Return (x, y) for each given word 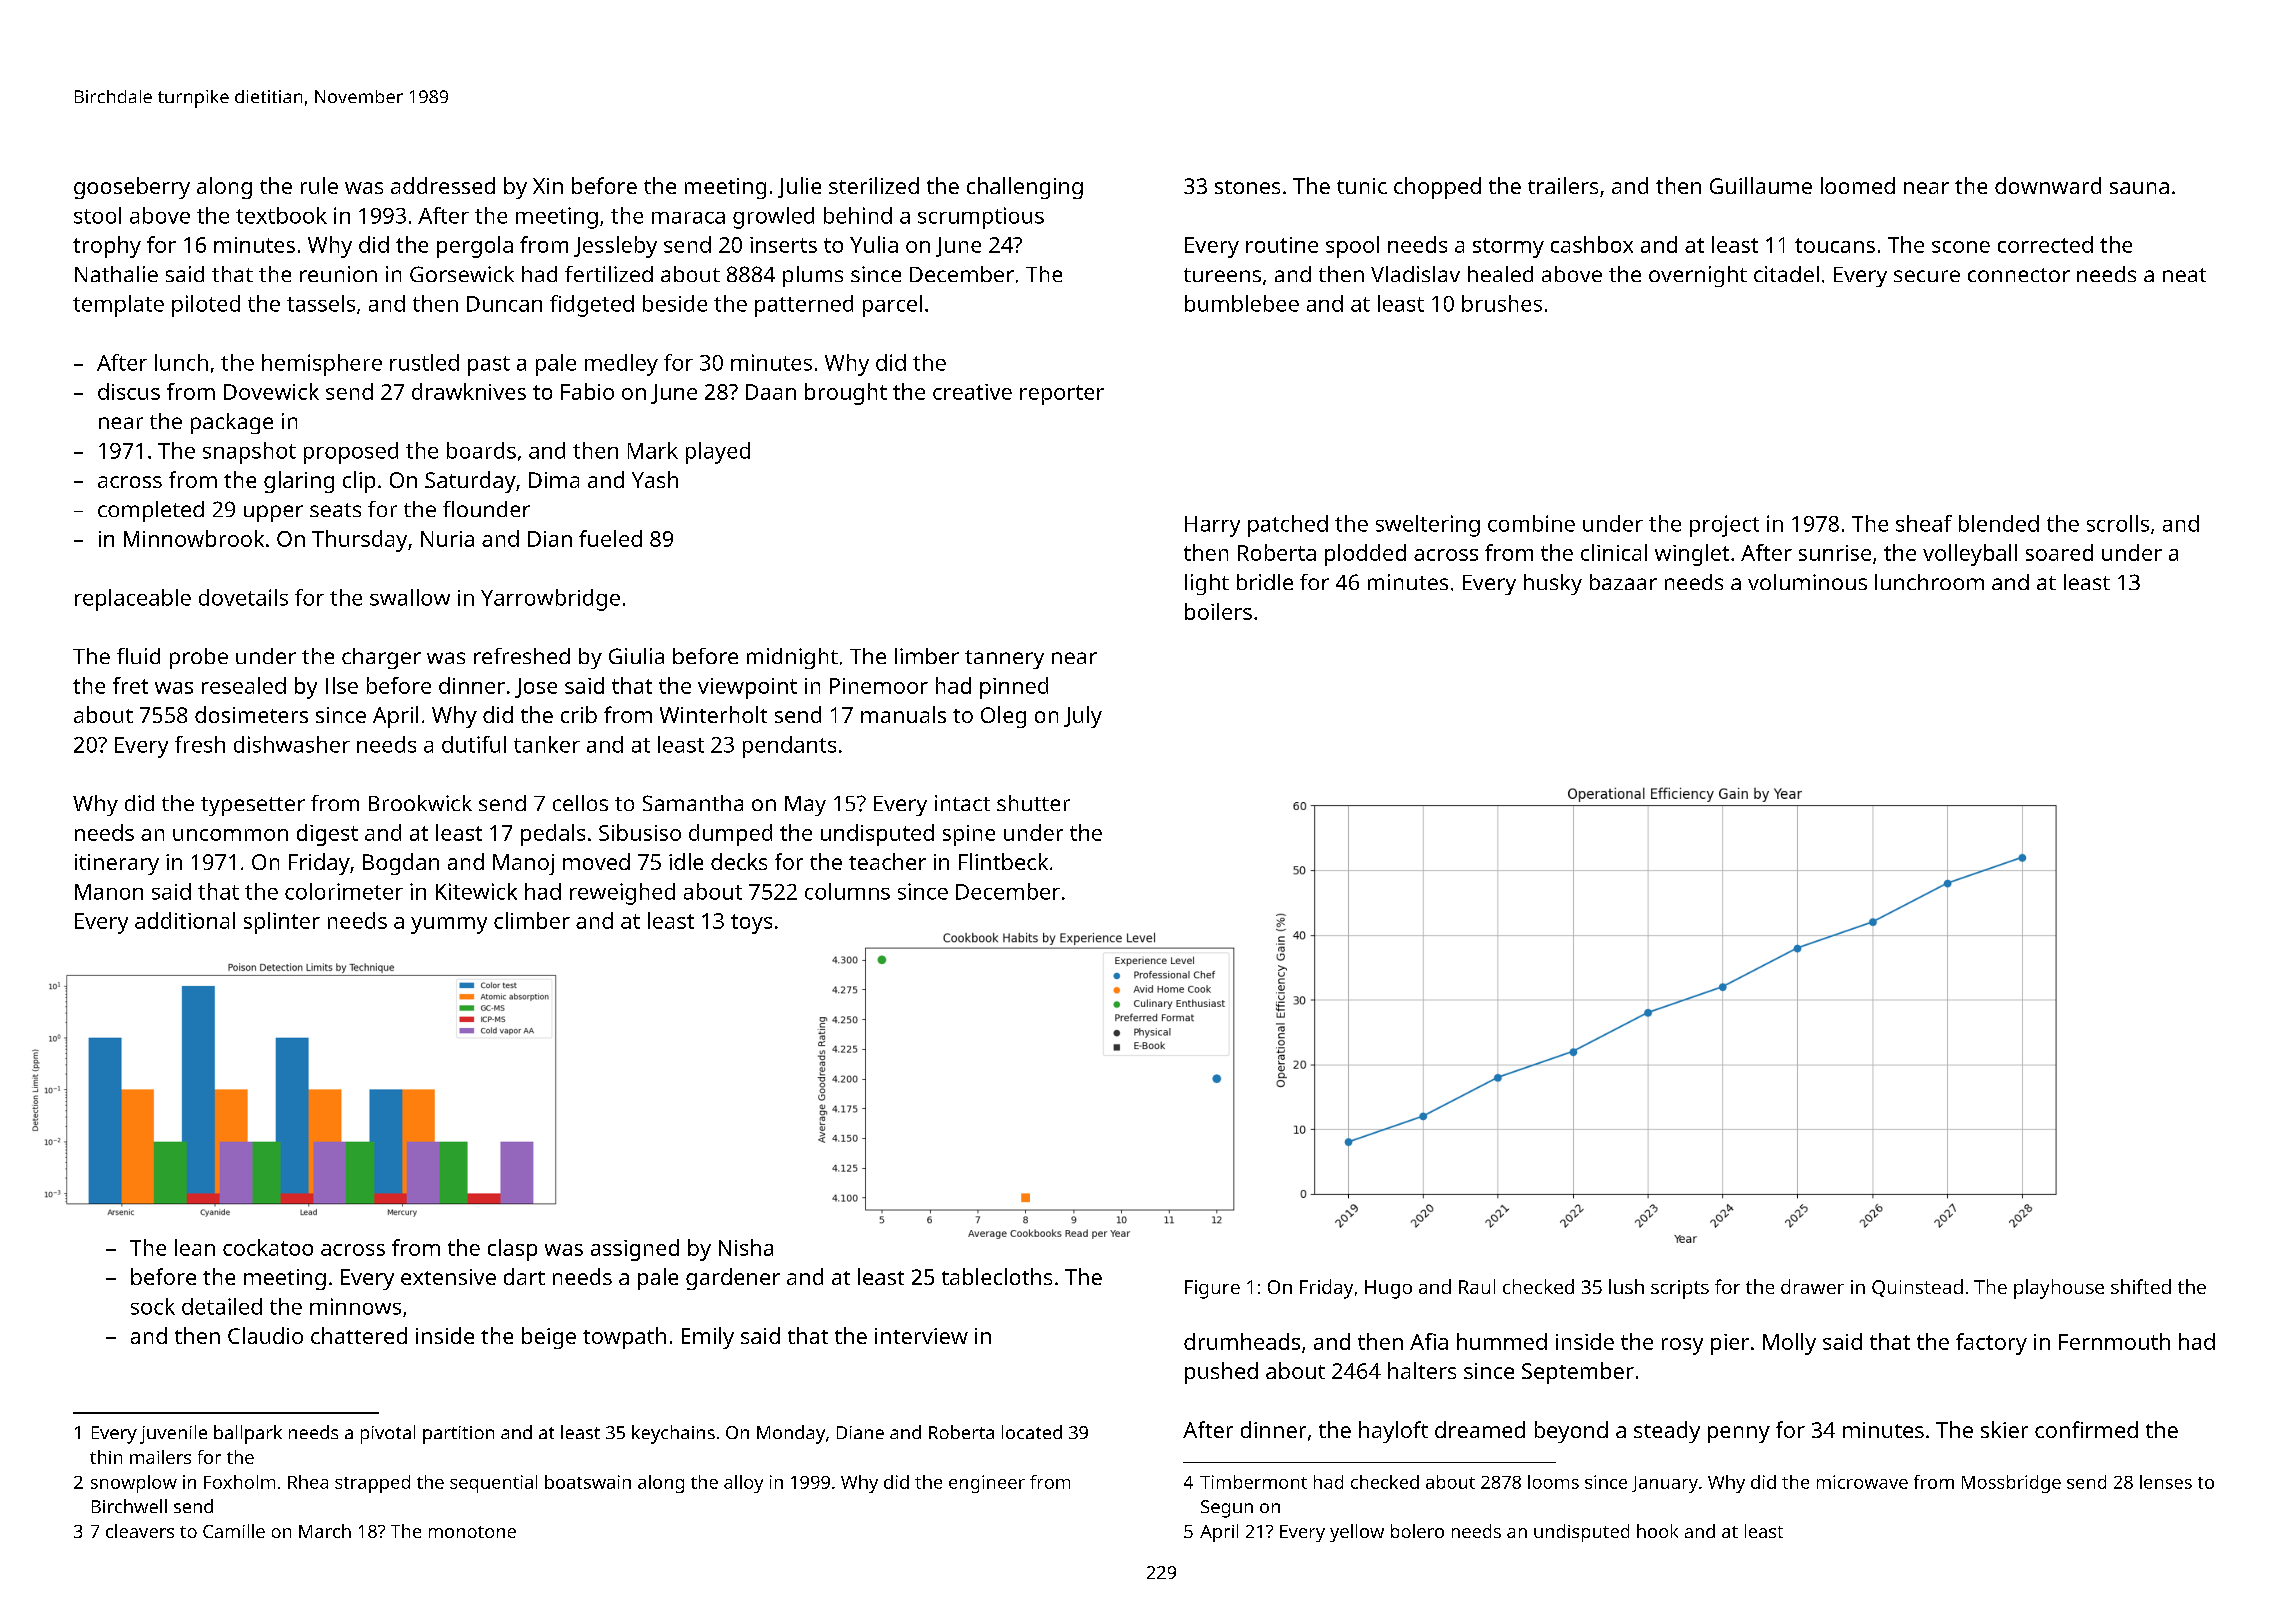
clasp (512, 1250)
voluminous (1807, 582)
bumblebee (1242, 303)
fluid (138, 656)
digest (327, 835)
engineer (987, 1484)
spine (969, 835)
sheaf (1924, 523)
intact (962, 803)
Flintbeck (1003, 861)
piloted (206, 306)
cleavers (140, 1531)
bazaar (1623, 582)
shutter (1033, 803)
